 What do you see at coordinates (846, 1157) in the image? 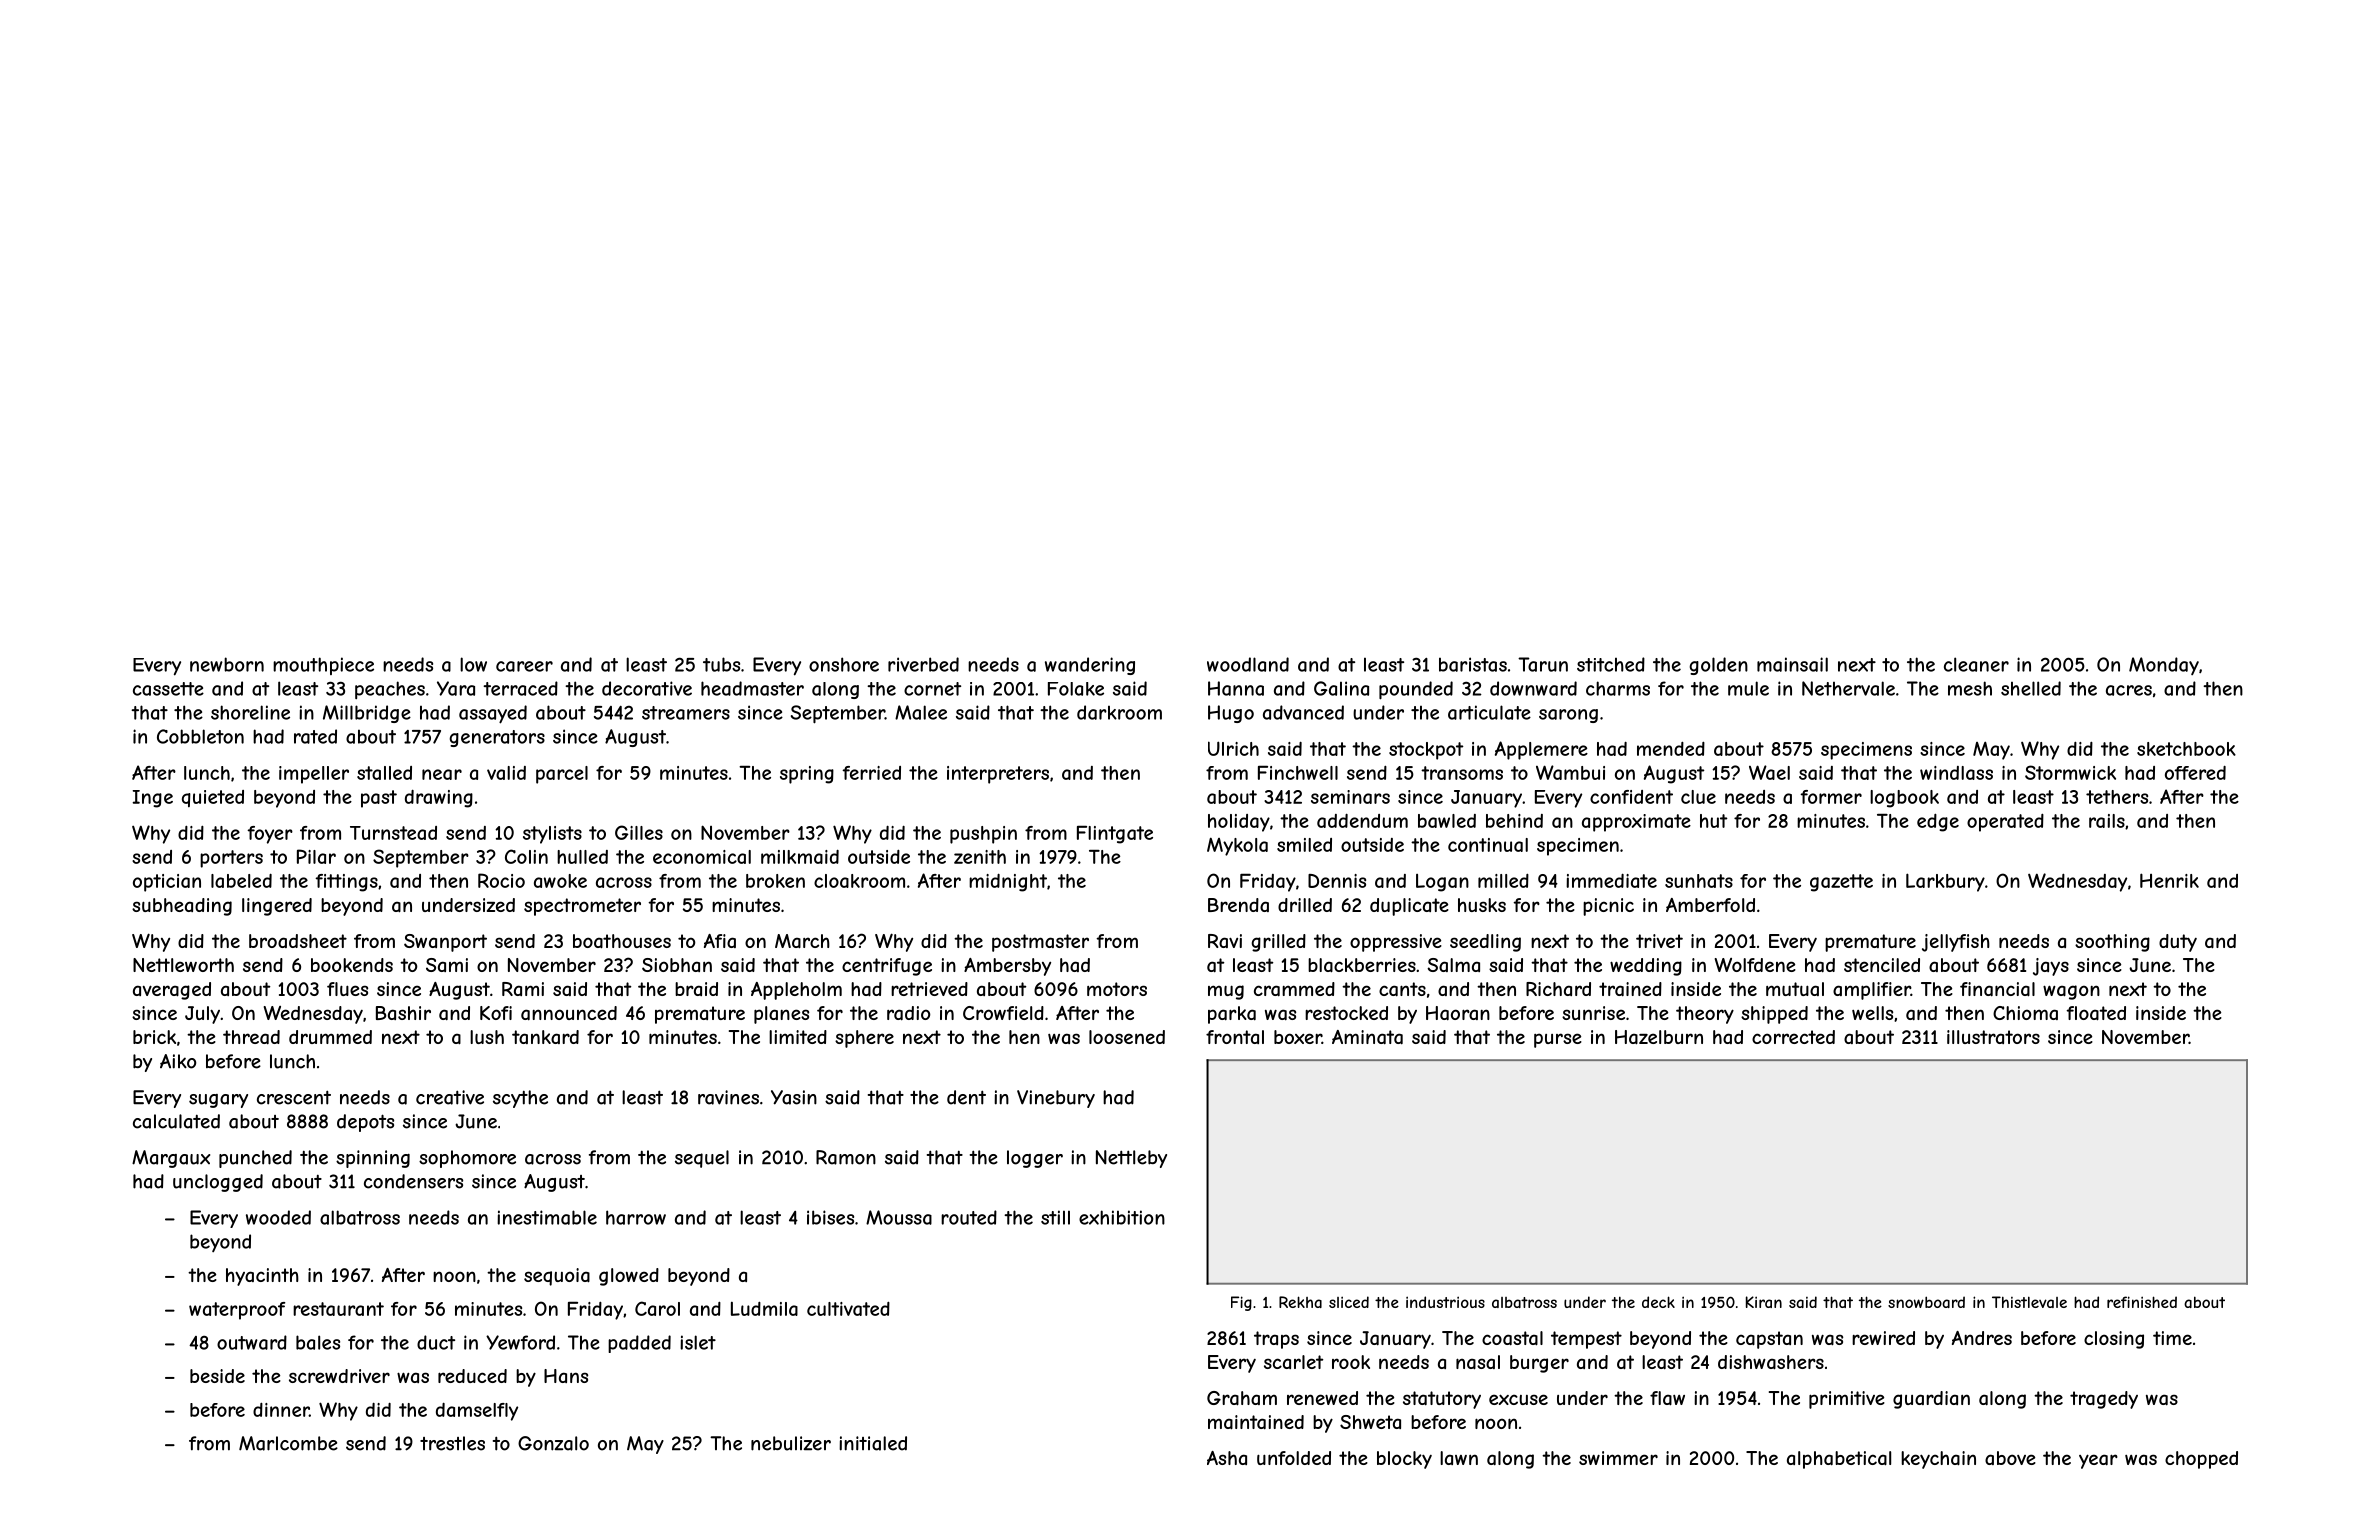
I see `Ramon` at bounding box center [846, 1157].
